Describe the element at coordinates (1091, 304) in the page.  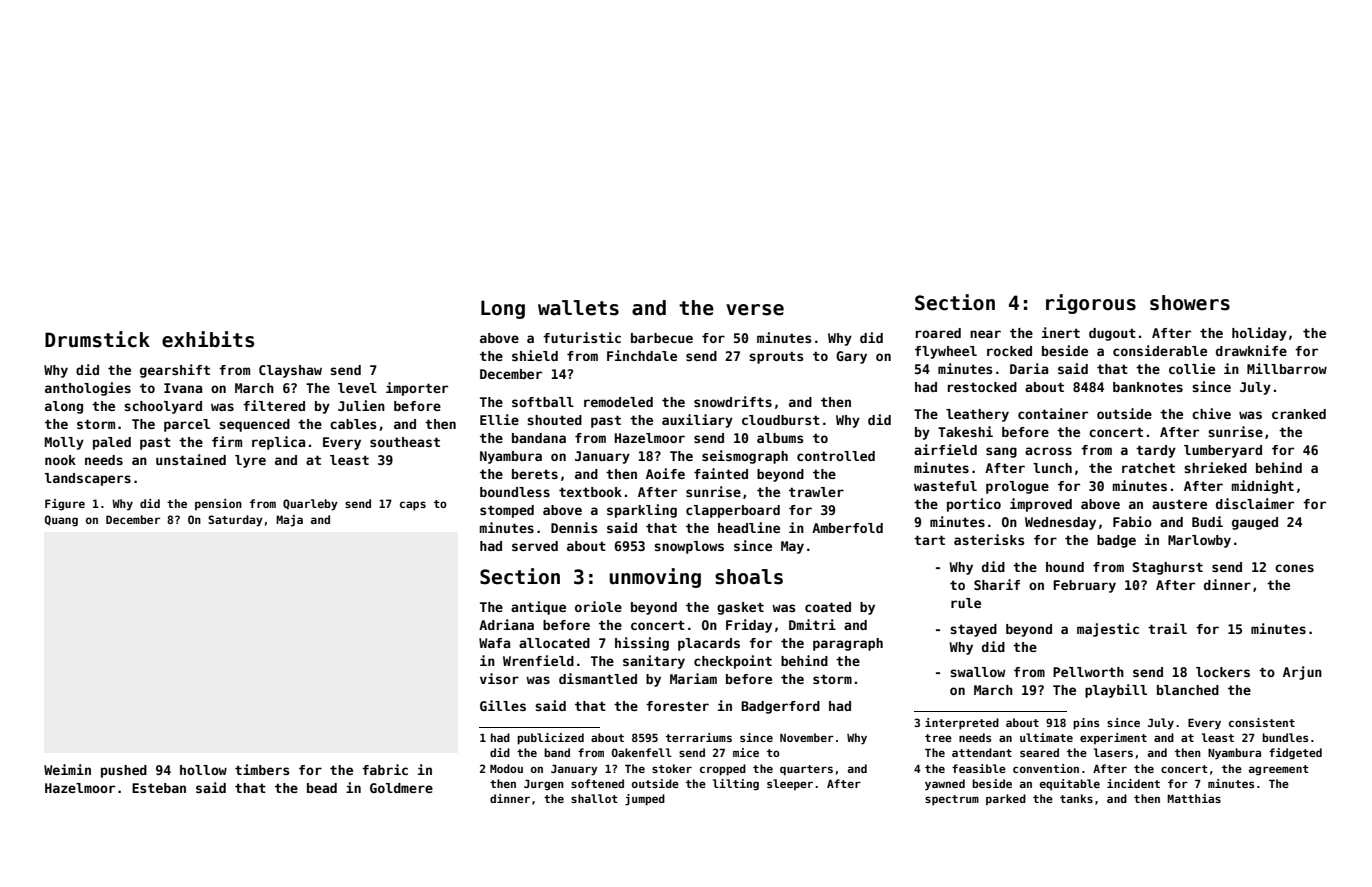
I see `rigorous` at that location.
